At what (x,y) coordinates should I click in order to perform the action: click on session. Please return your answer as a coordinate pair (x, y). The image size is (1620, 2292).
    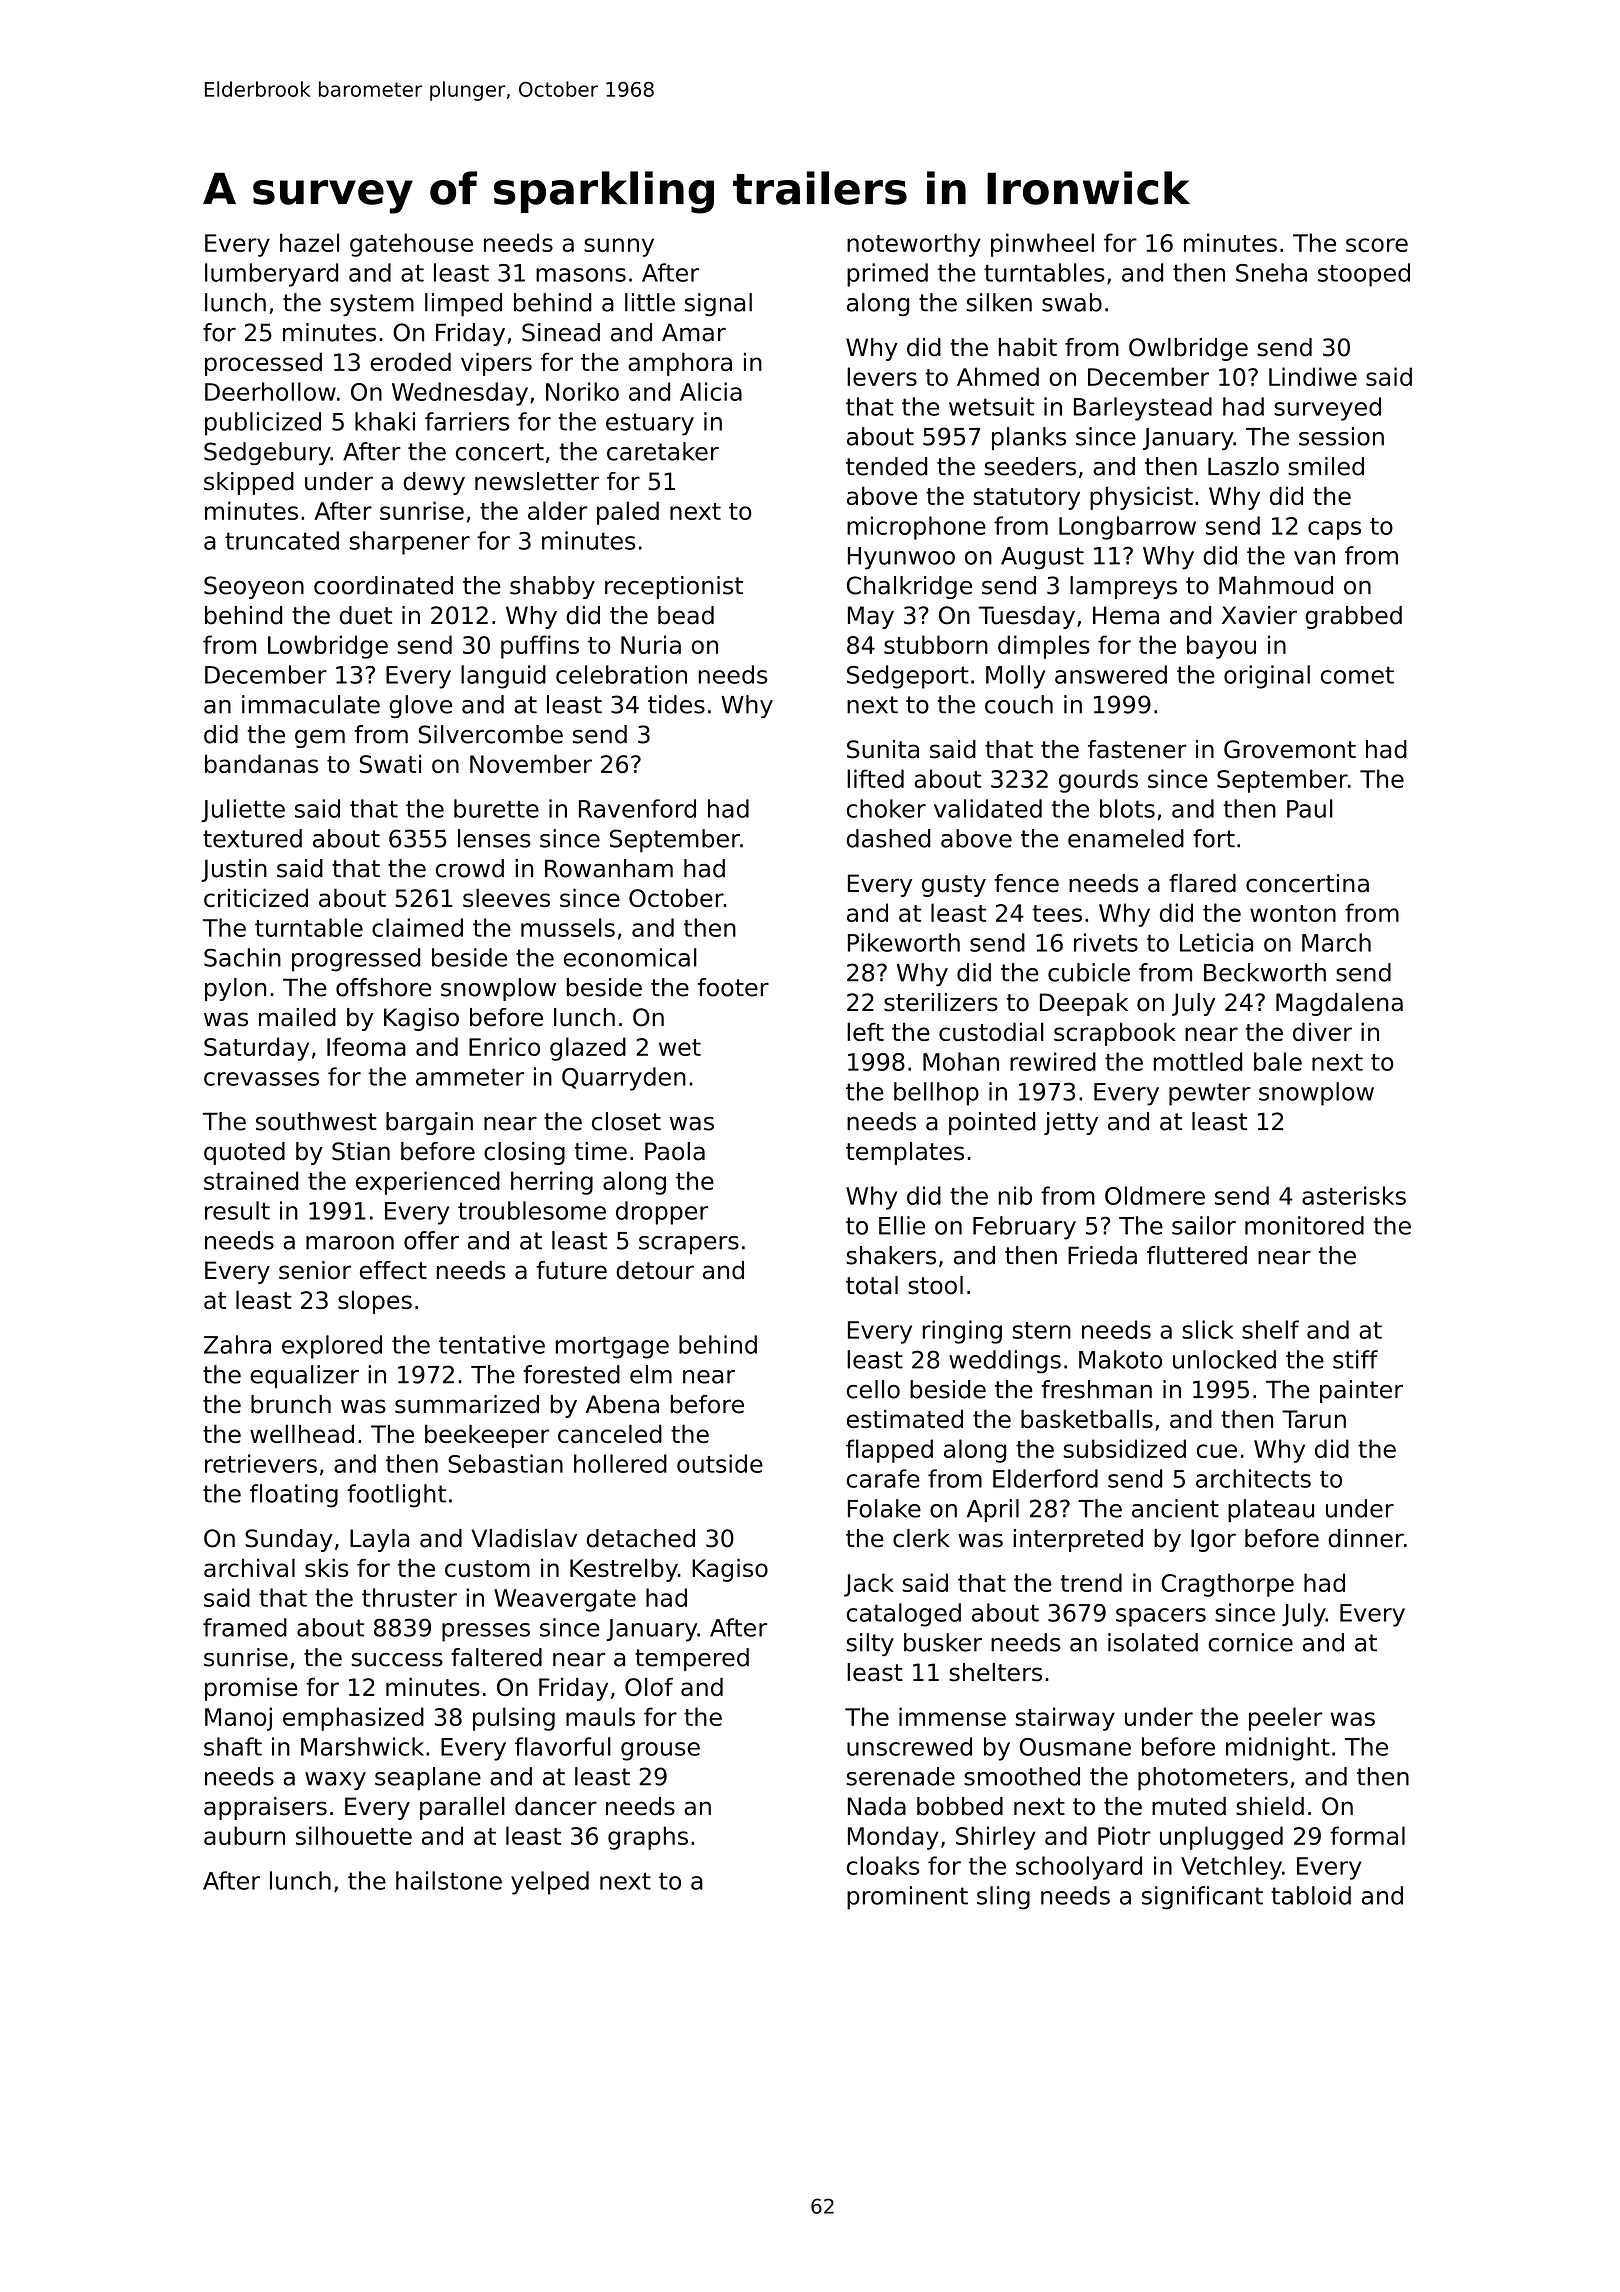
    Looking at the image, I should click on (1341, 436).
